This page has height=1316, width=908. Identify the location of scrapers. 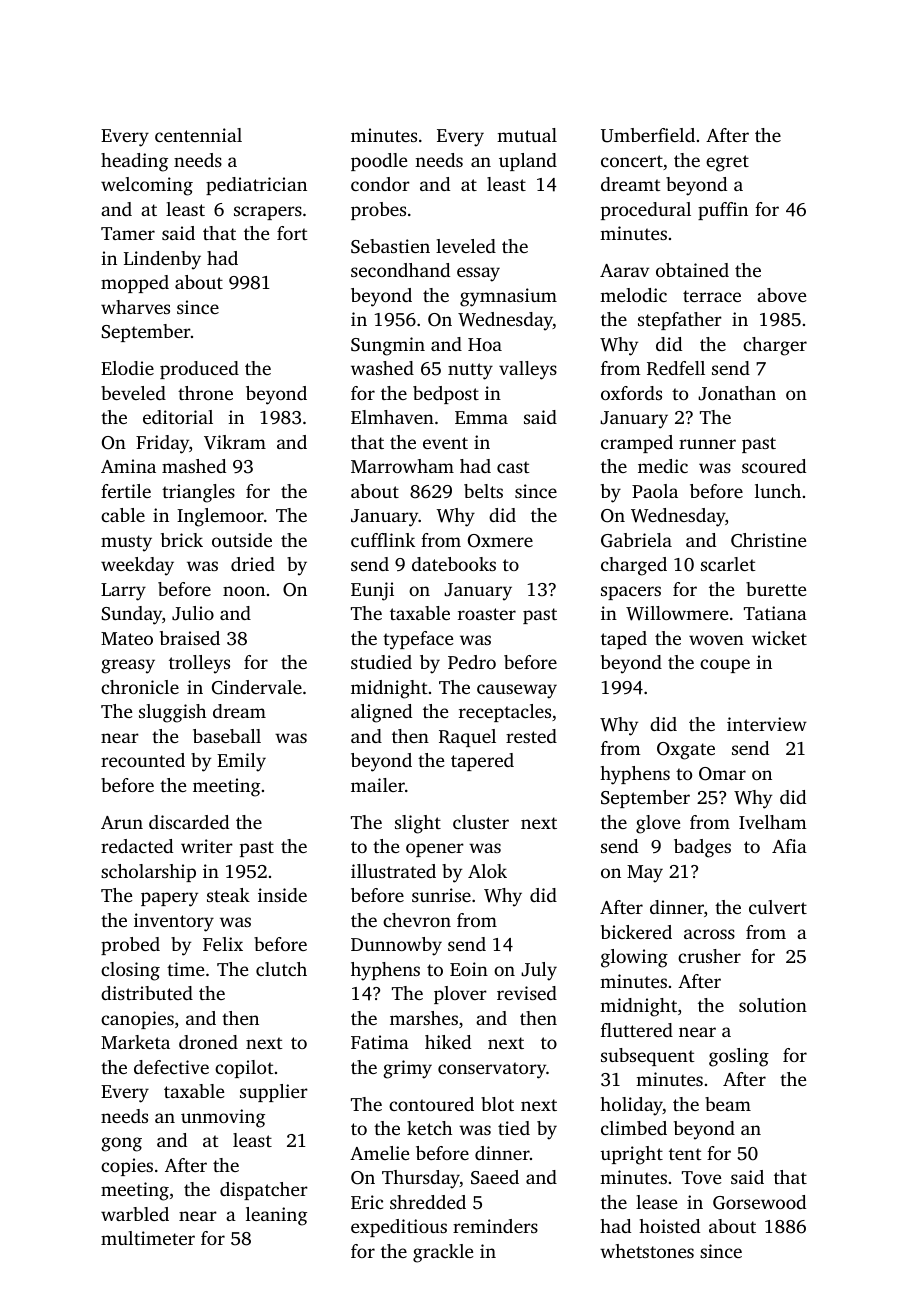
(268, 213).
